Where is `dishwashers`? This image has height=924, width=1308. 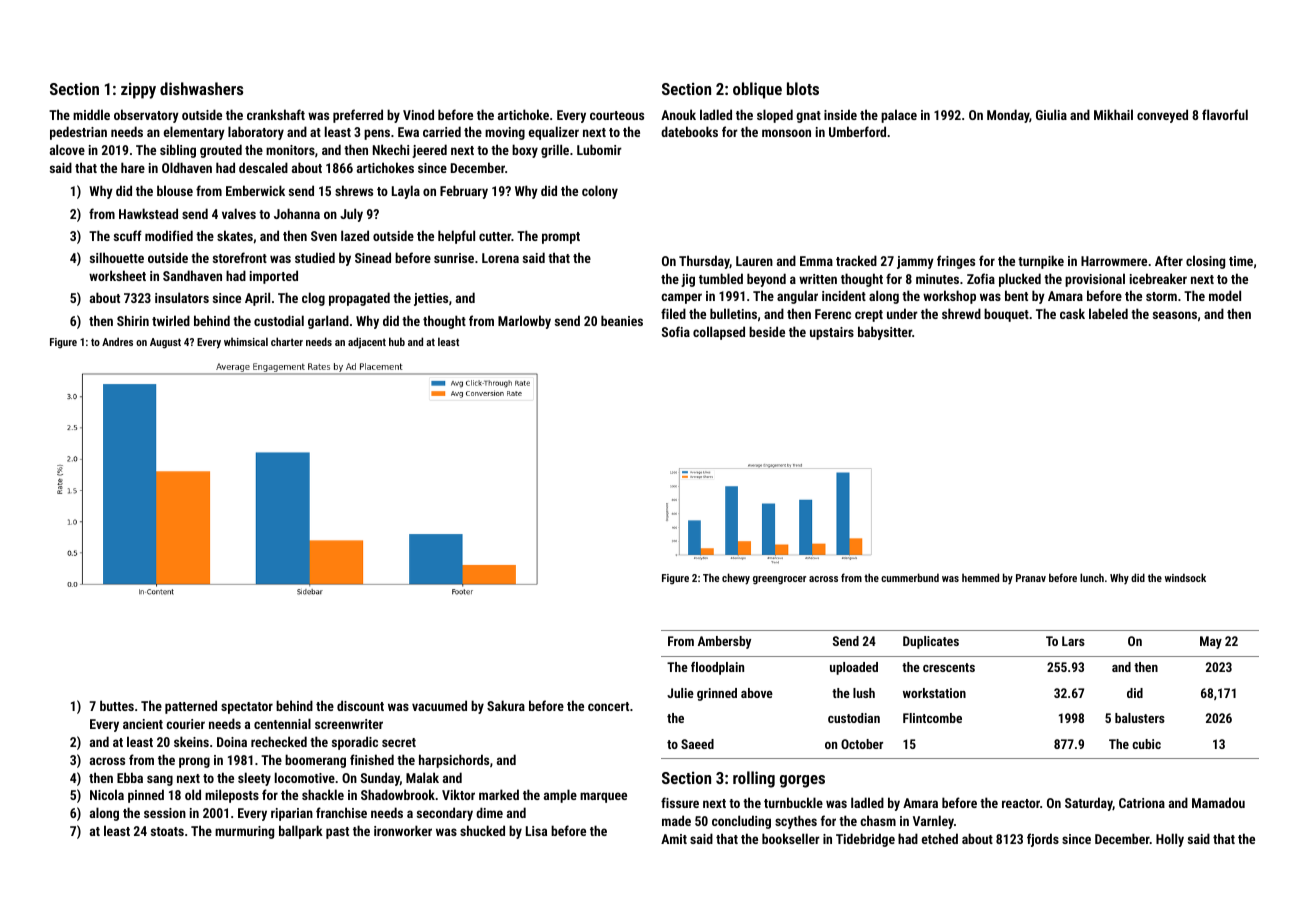
dishwashers is located at coordinates (201, 88).
